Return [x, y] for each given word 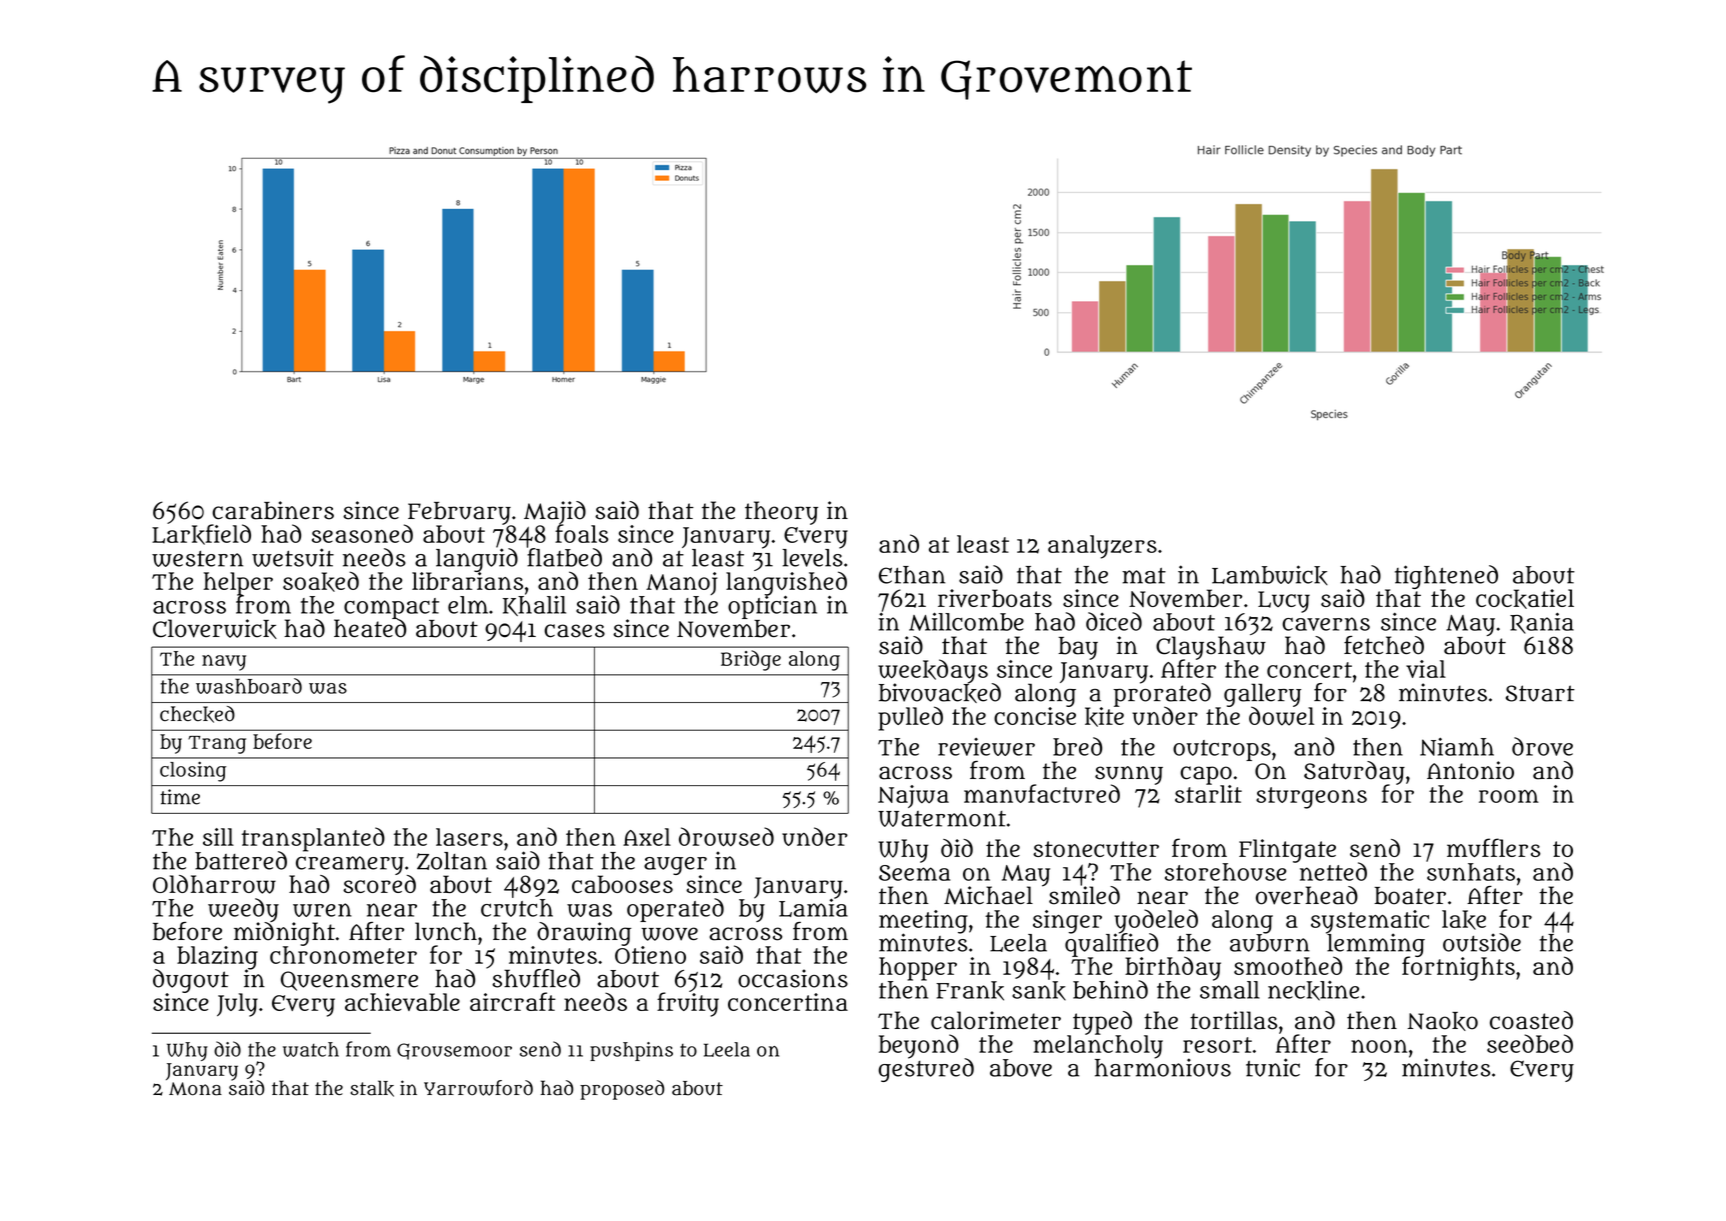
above [1021, 1068]
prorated [1162, 695]
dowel [1281, 716]
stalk [372, 1088]
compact [391, 608]
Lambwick [1270, 575]
